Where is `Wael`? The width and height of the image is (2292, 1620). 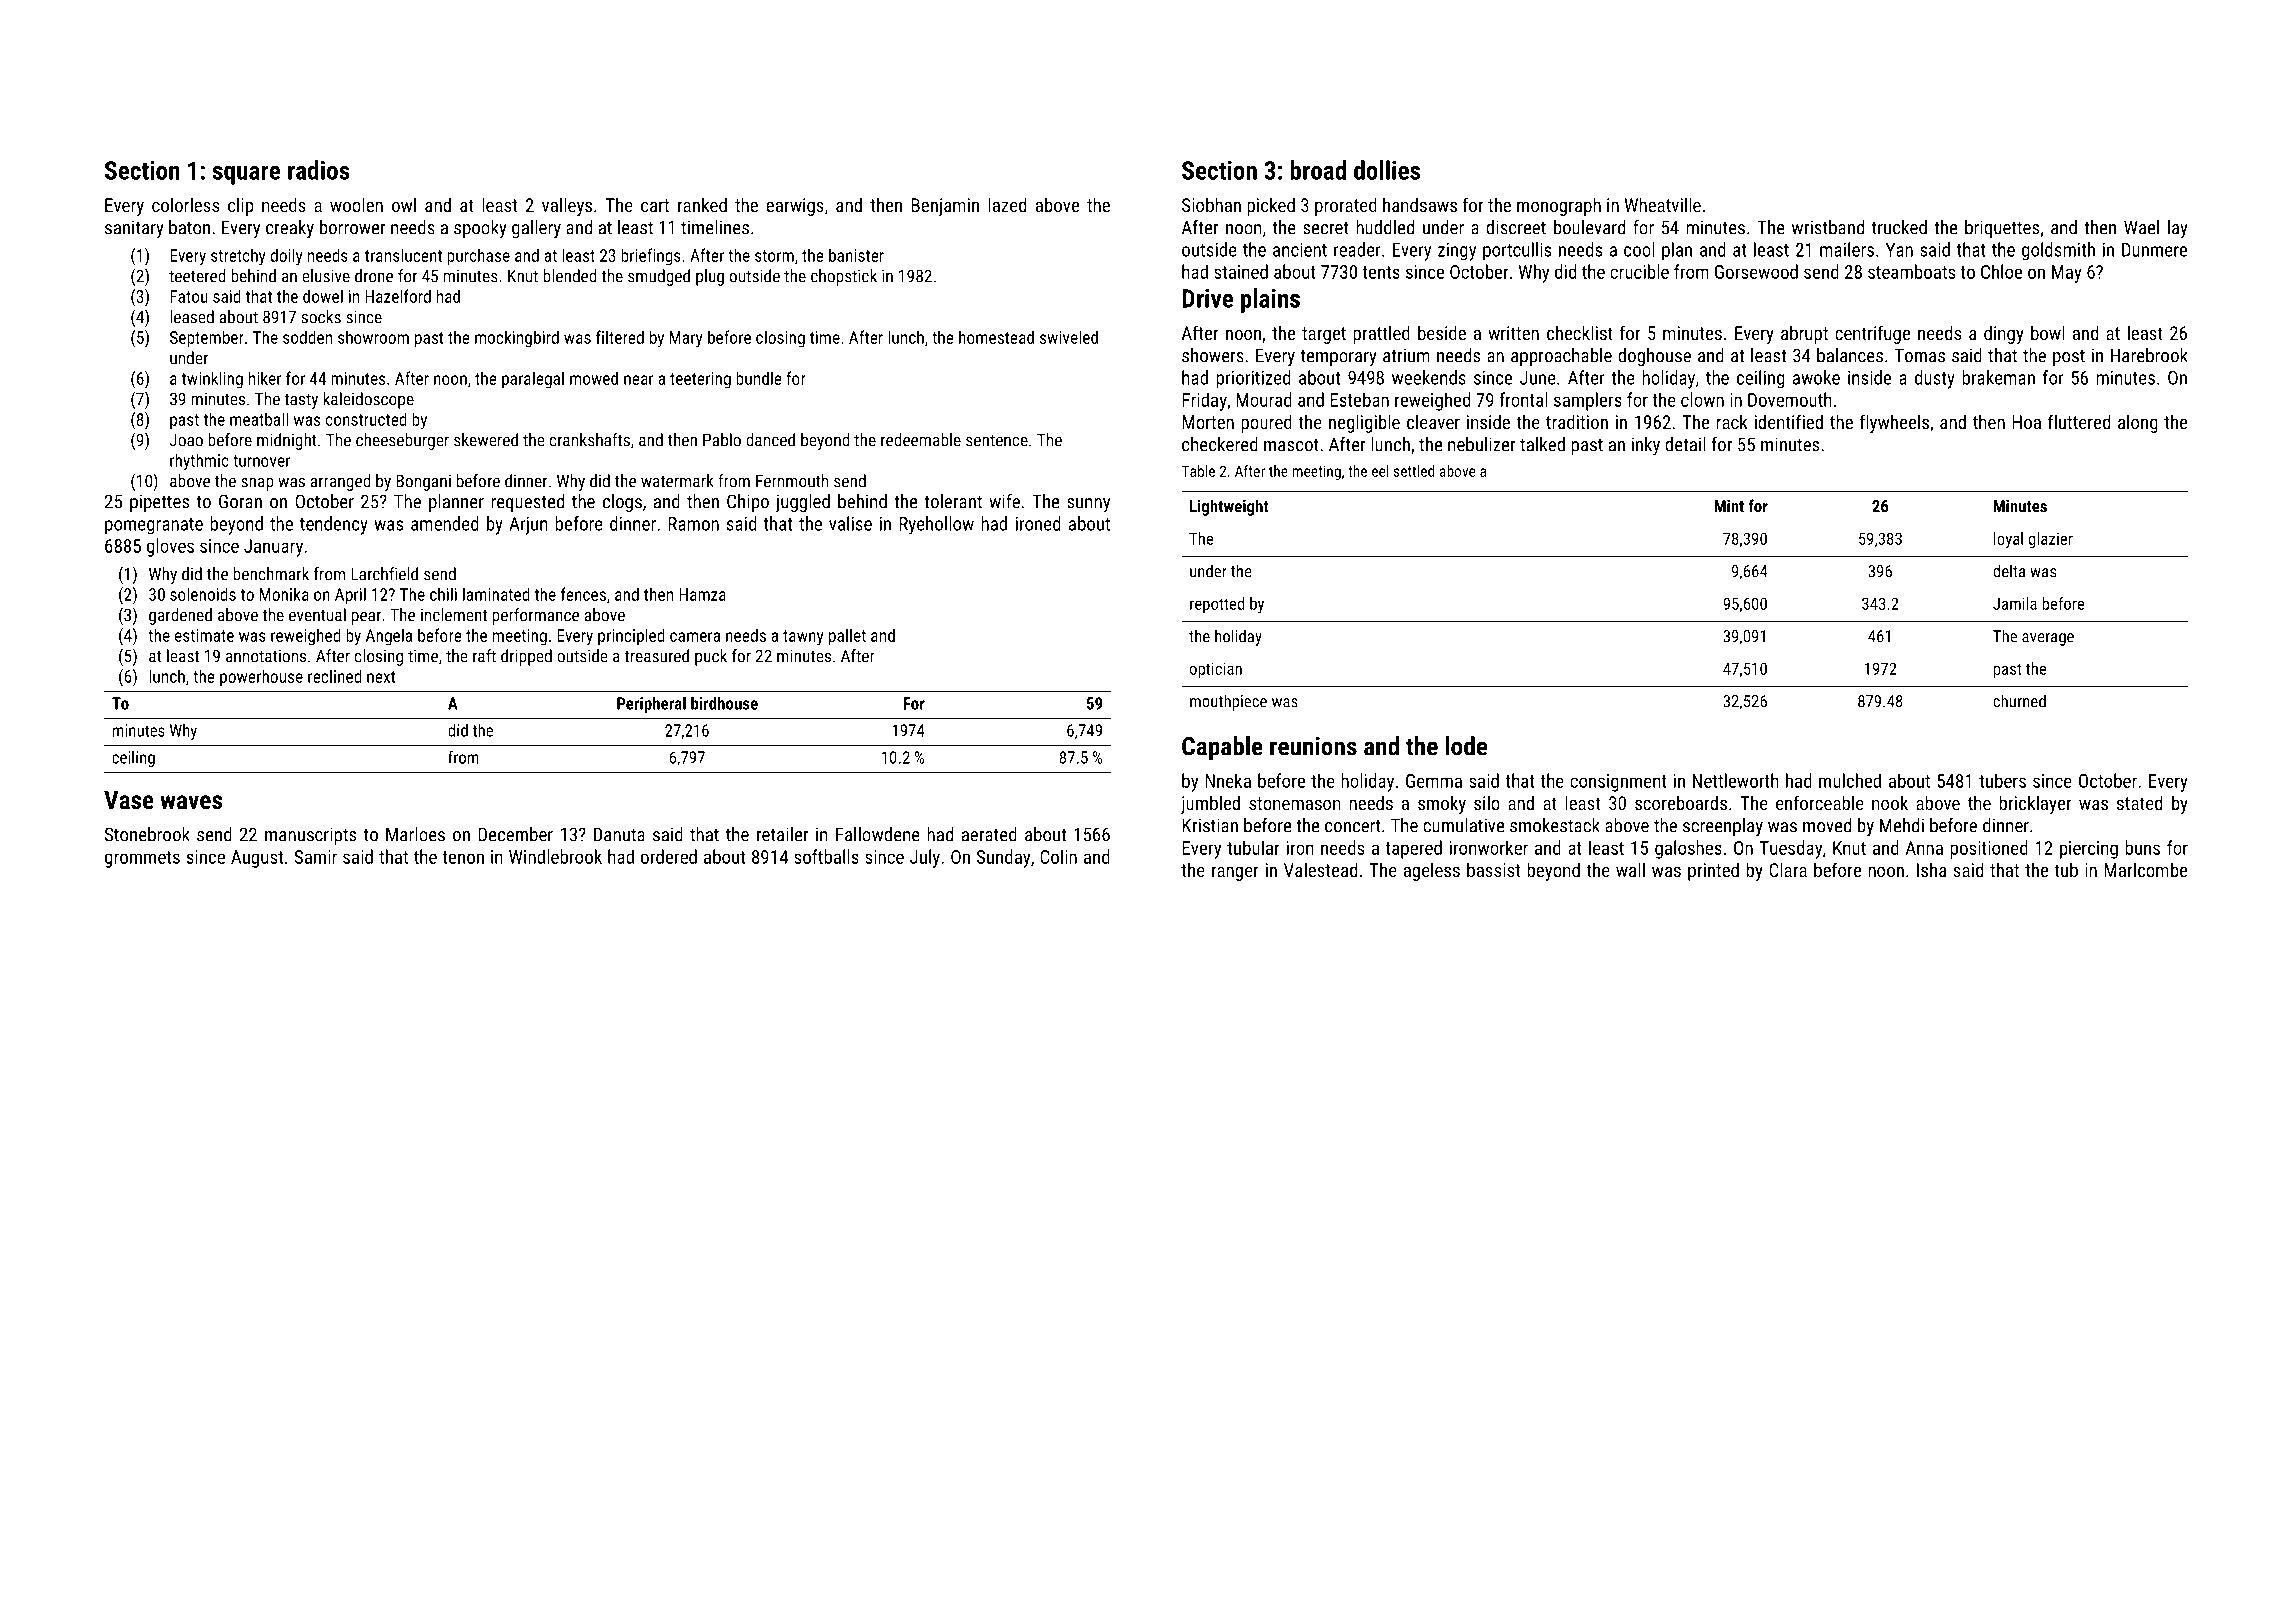
Wael is located at coordinates (2141, 227).
